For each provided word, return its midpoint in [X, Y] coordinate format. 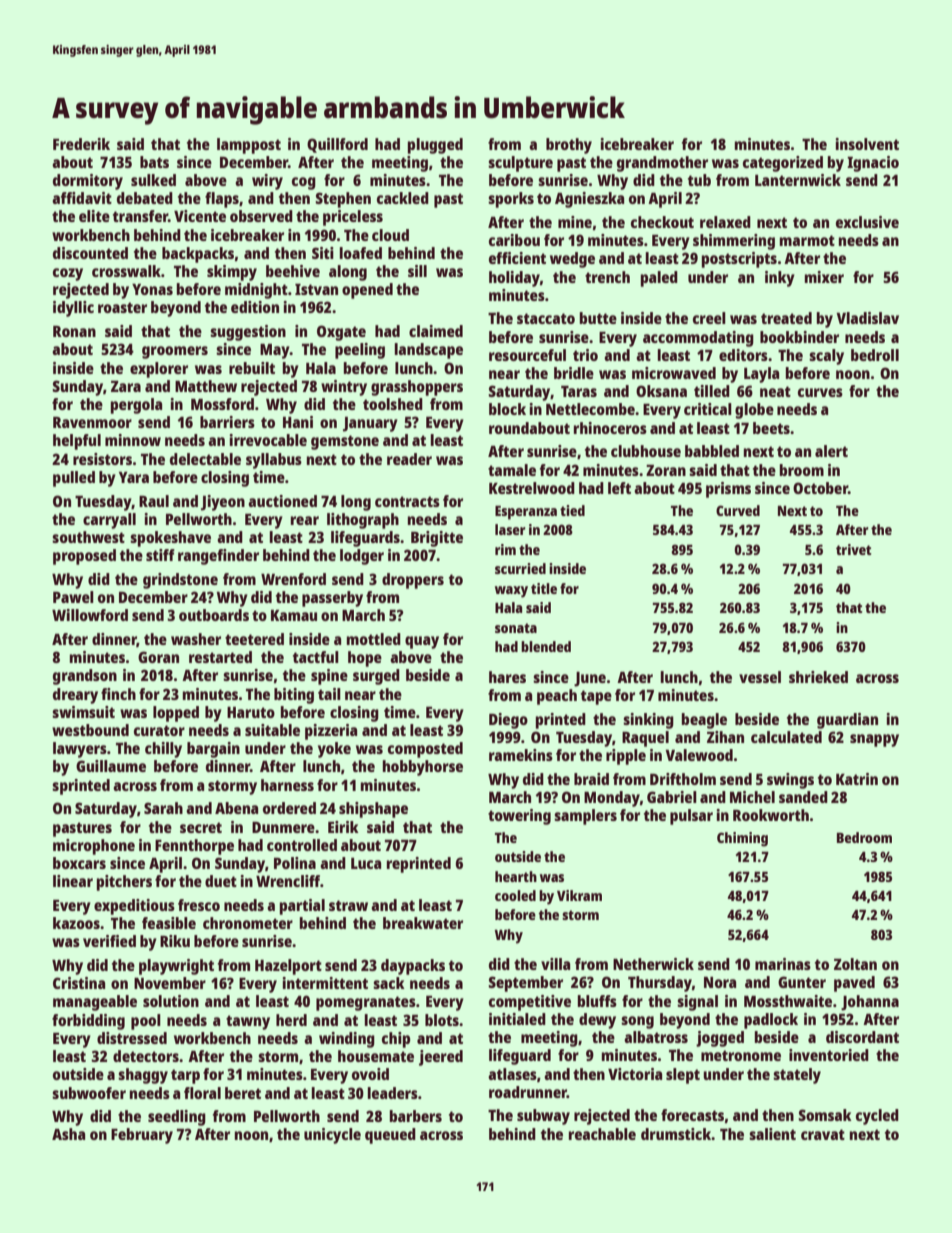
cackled [403, 198]
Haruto [251, 712]
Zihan [725, 737]
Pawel [73, 597]
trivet [854, 549]
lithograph [363, 521]
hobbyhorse [423, 768]
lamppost [249, 146]
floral [202, 1093]
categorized [783, 164]
